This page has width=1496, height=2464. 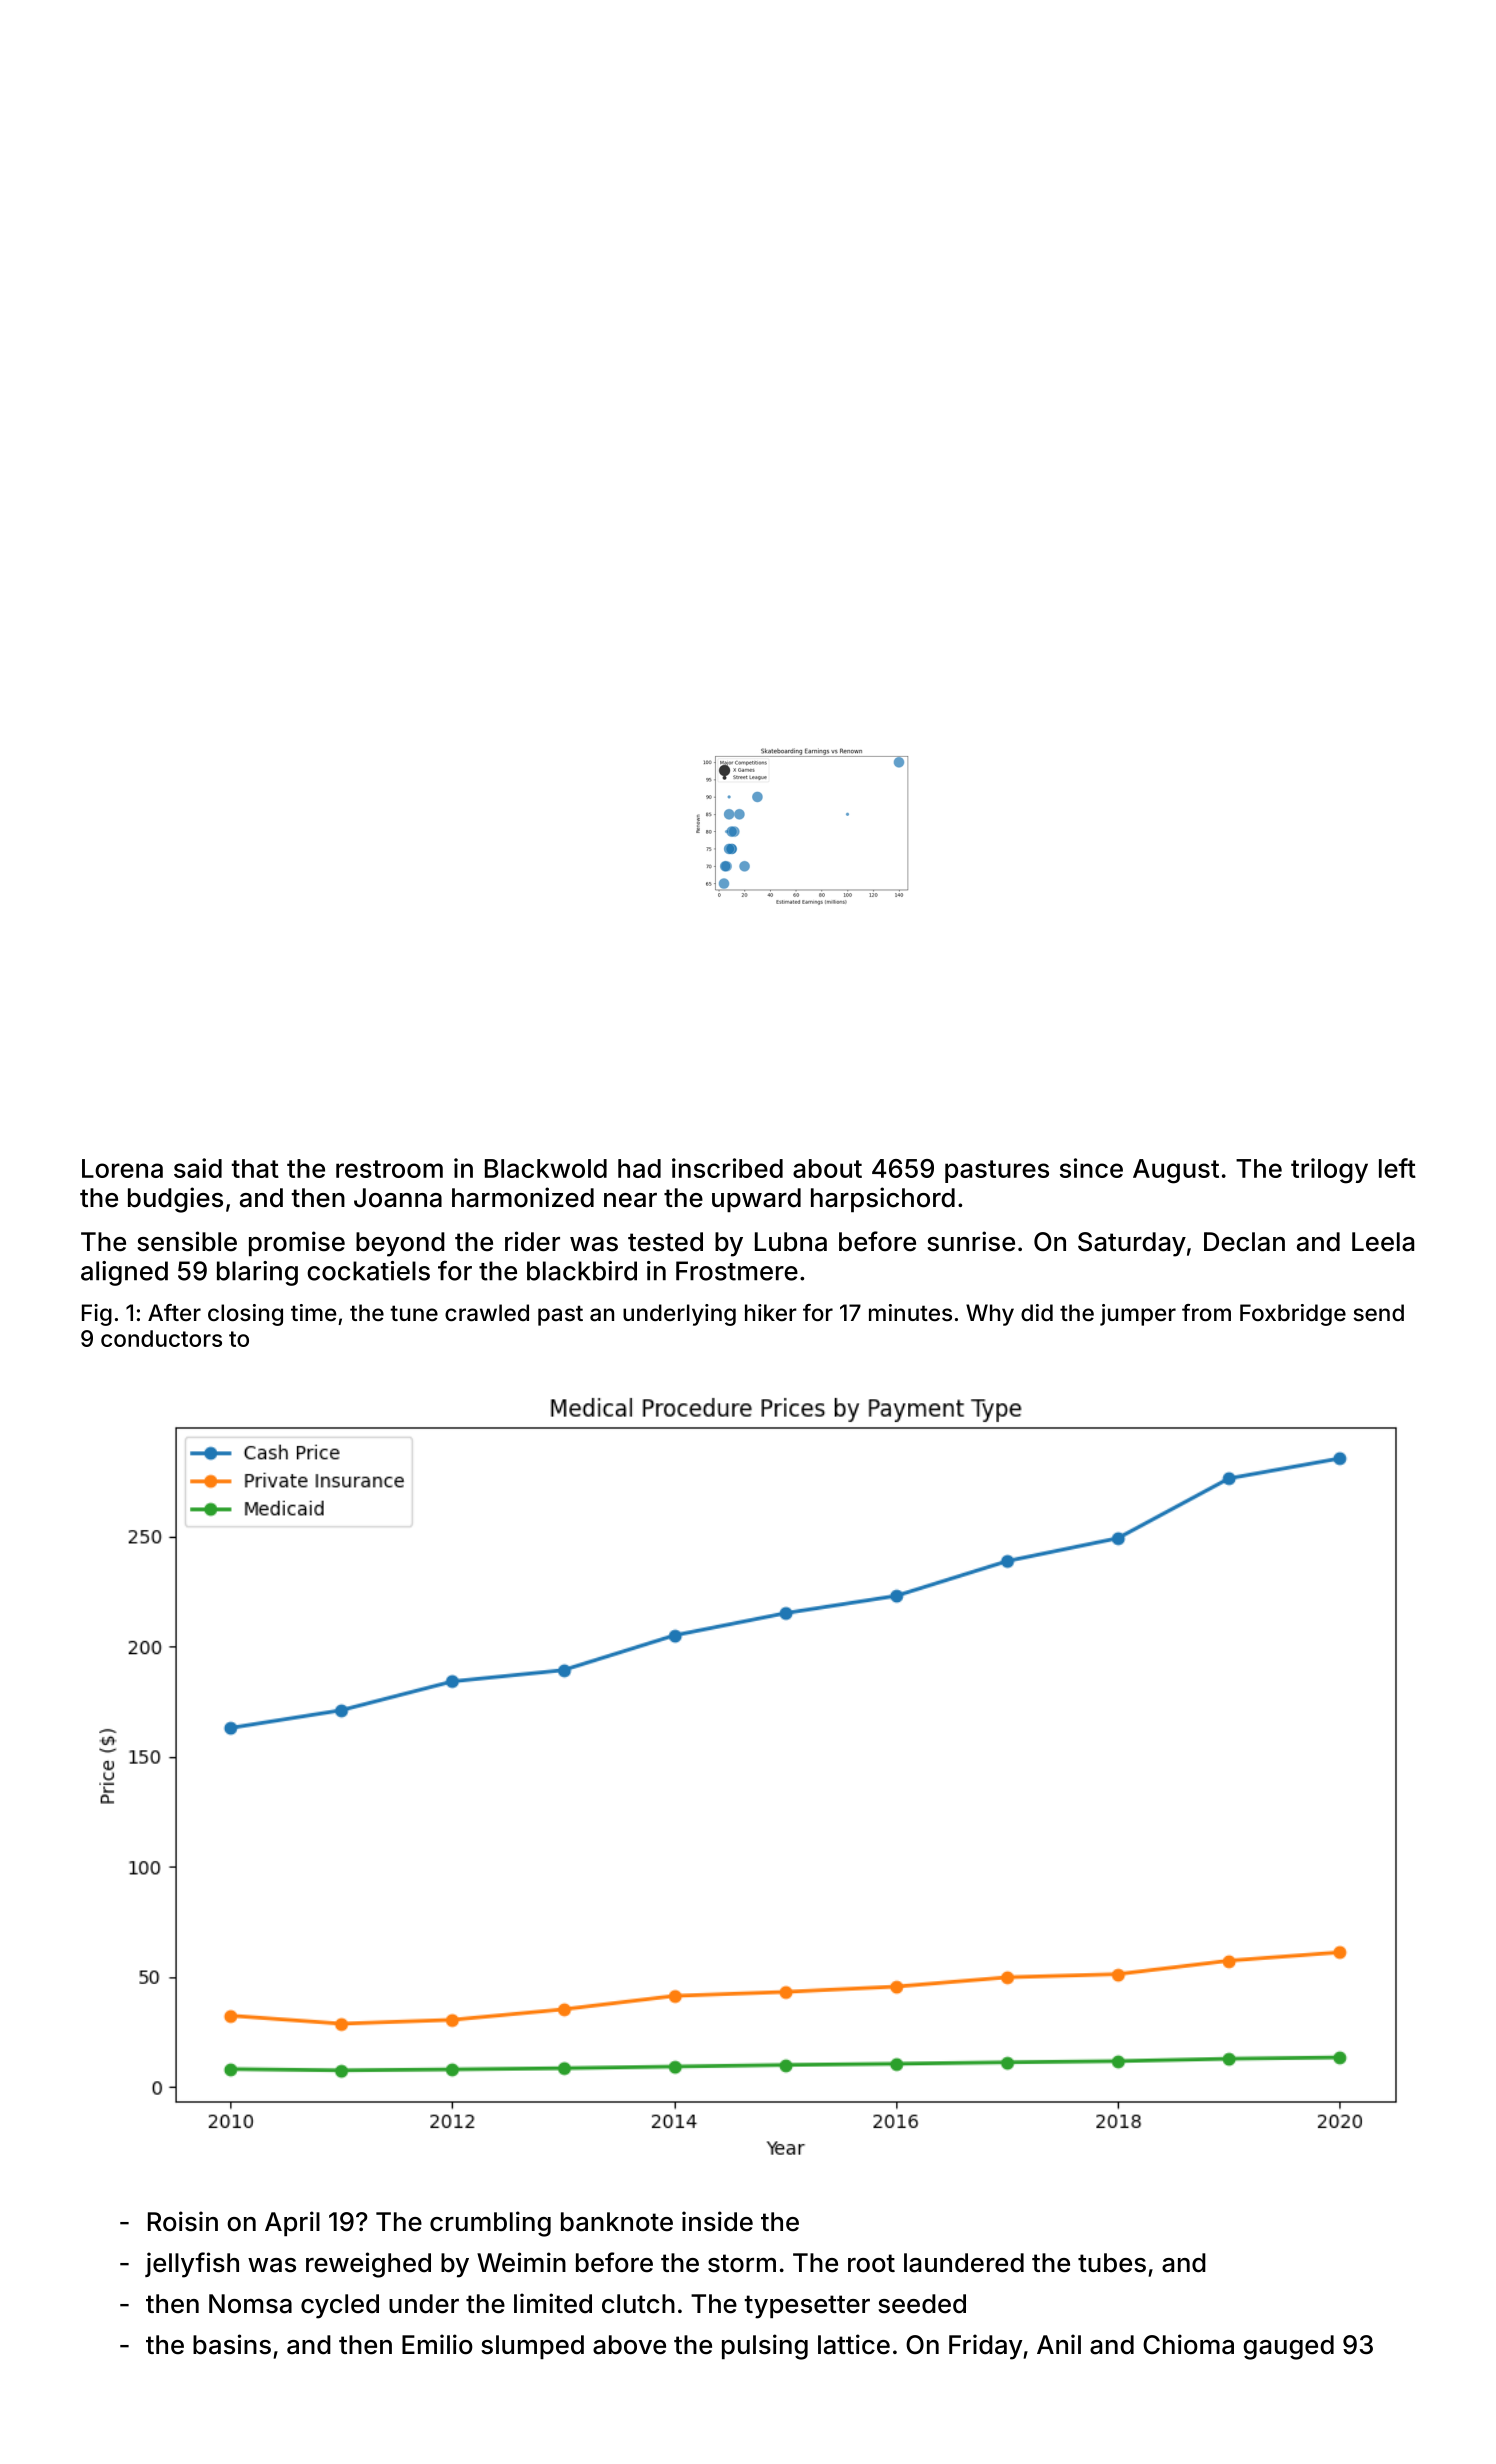 What do you see at coordinates (1112, 2263) in the page?
I see `tubes` at bounding box center [1112, 2263].
